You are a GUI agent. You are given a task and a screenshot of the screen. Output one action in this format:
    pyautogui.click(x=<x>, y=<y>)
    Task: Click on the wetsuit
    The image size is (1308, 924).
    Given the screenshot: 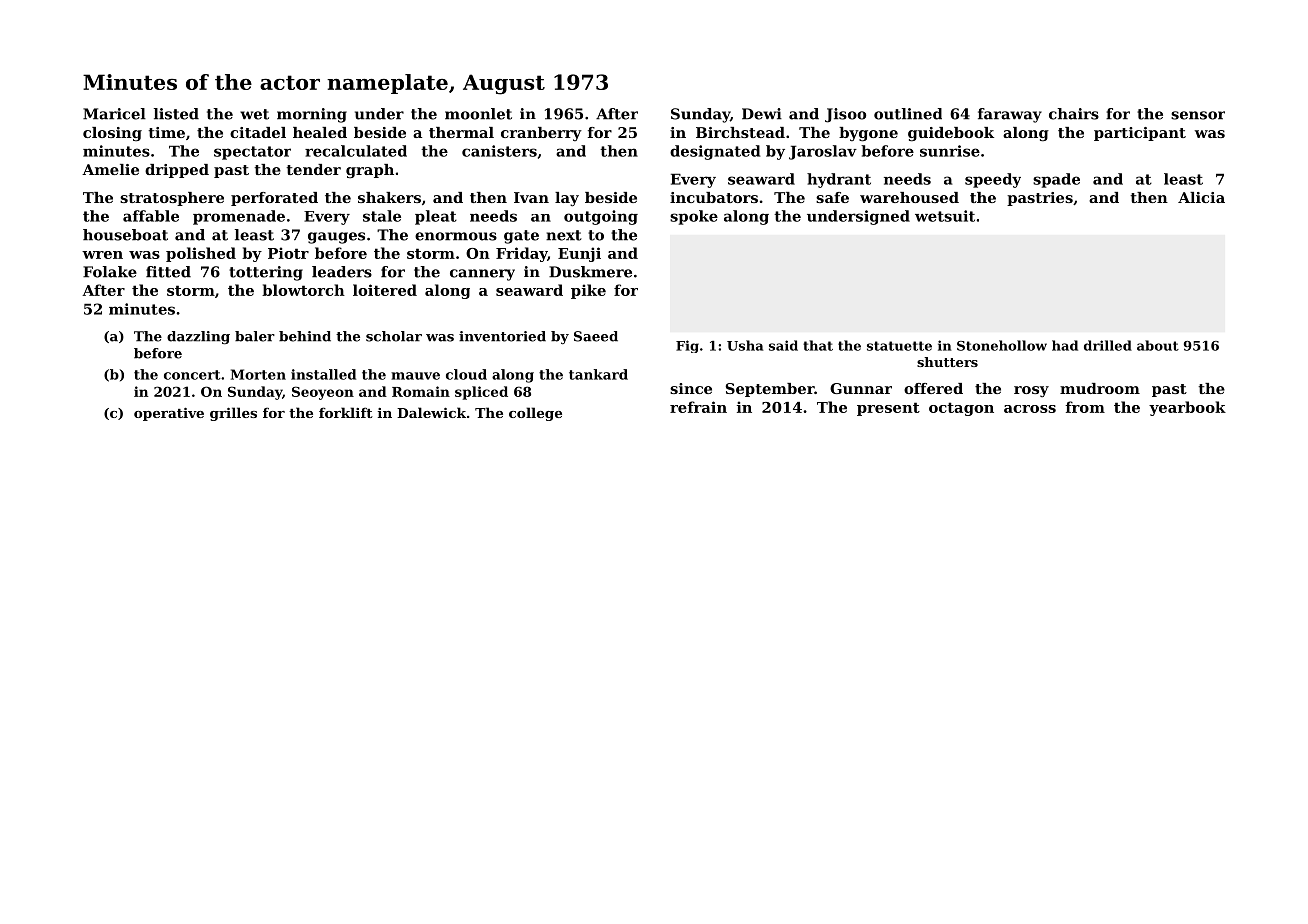 What is the action you would take?
    pyautogui.click(x=945, y=216)
